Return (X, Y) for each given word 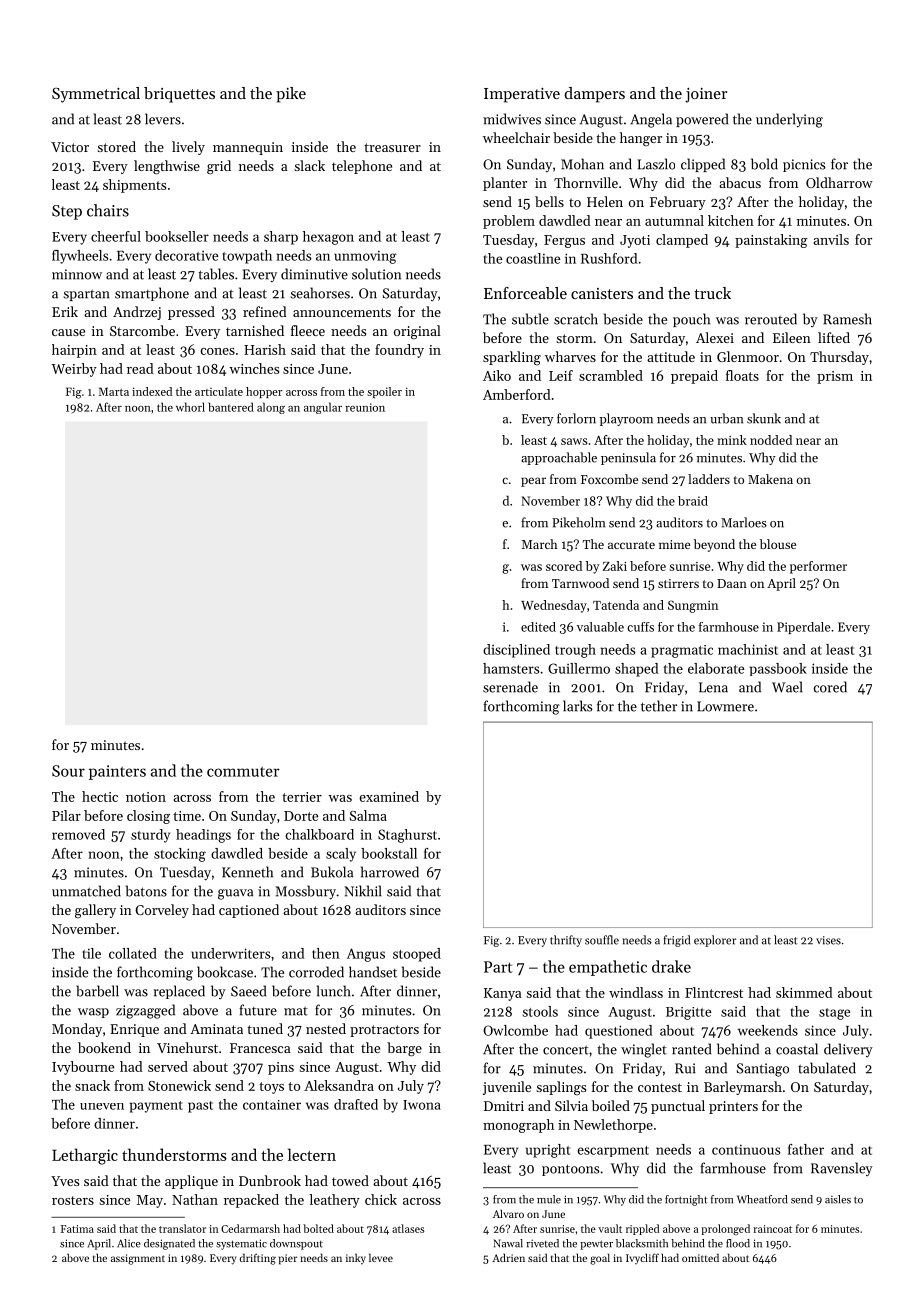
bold (764, 164)
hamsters (511, 668)
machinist (748, 649)
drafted (356, 1104)
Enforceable (525, 293)
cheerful (116, 236)
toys (271, 1088)
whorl (190, 407)
